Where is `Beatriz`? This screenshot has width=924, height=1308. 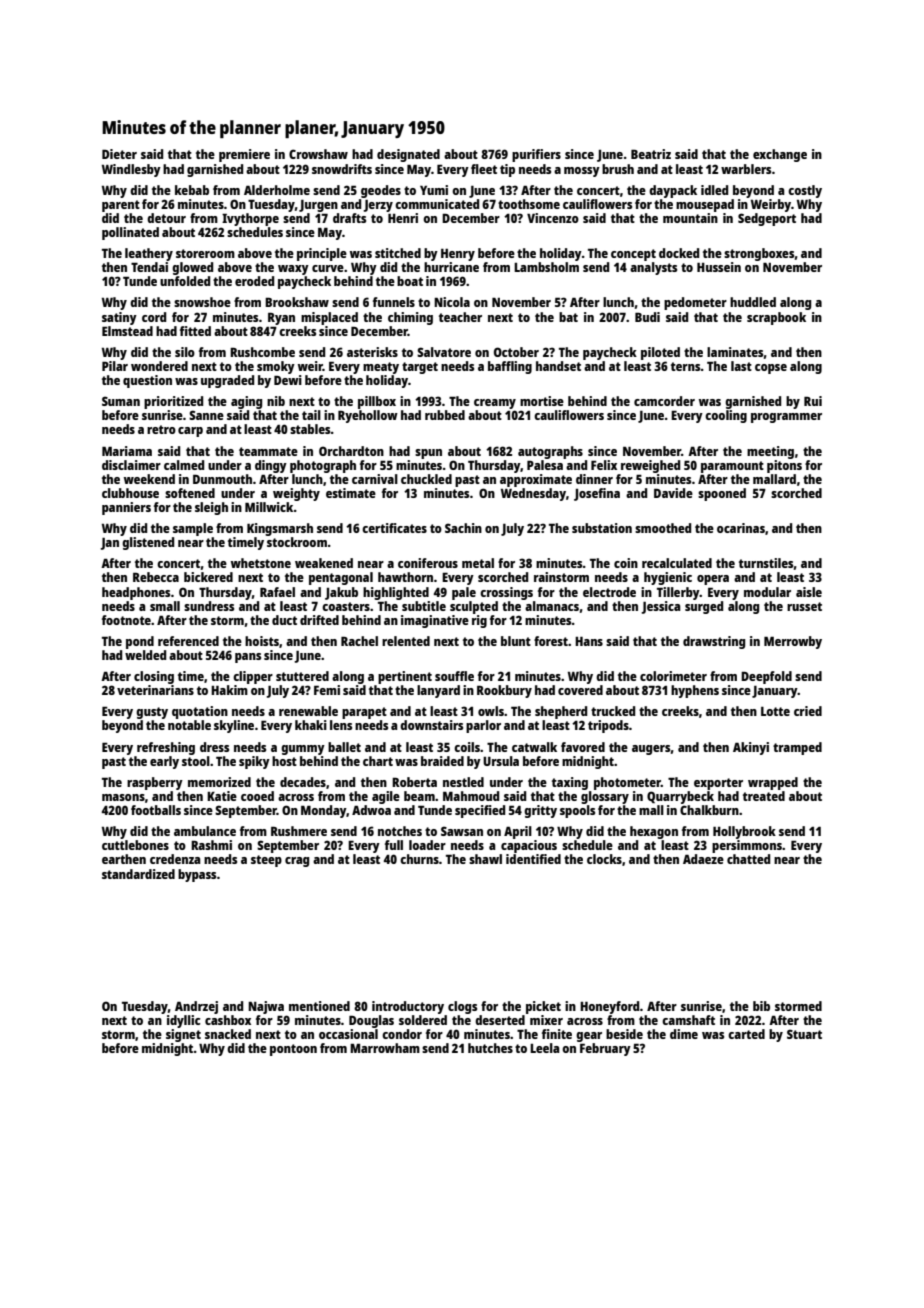 Beatriz is located at coordinates (651, 154).
